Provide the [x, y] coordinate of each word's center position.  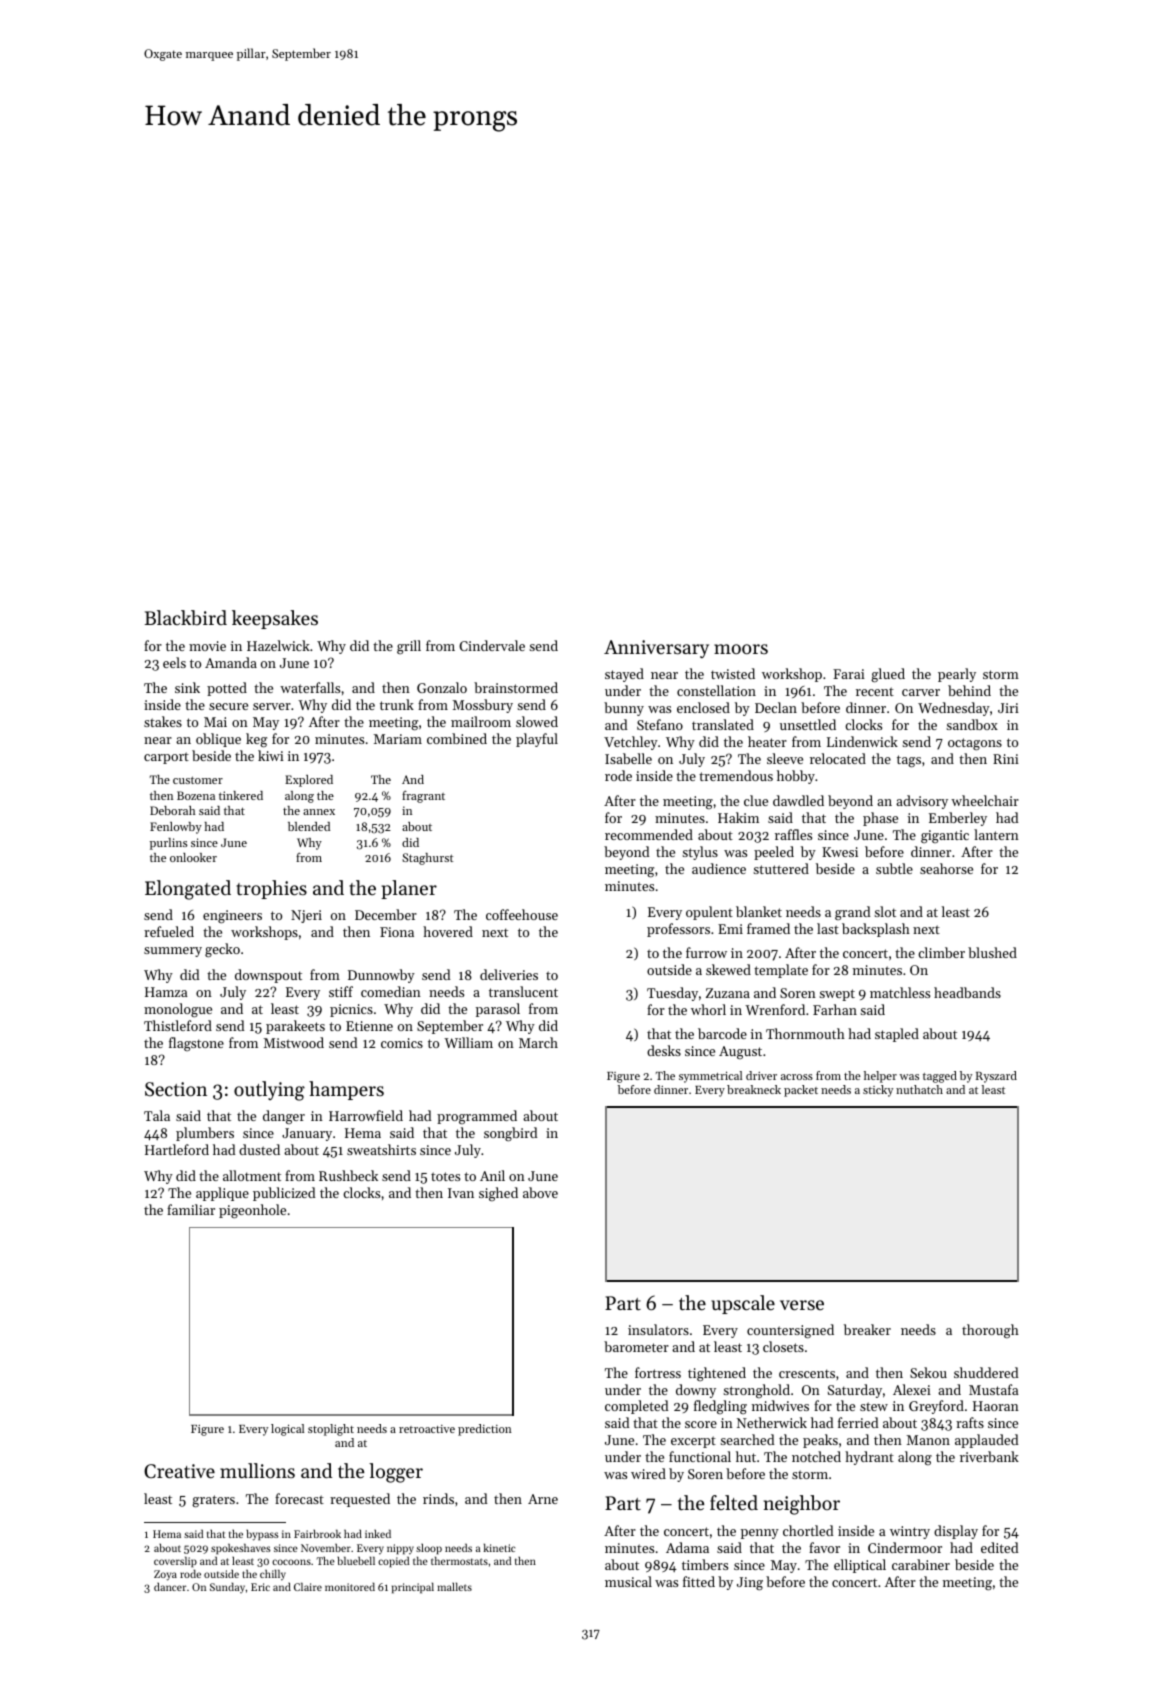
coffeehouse [522, 914]
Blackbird [186, 618]
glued [888, 675]
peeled [774, 853]
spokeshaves [241, 1549]
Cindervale [492, 645]
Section [176, 1089]
